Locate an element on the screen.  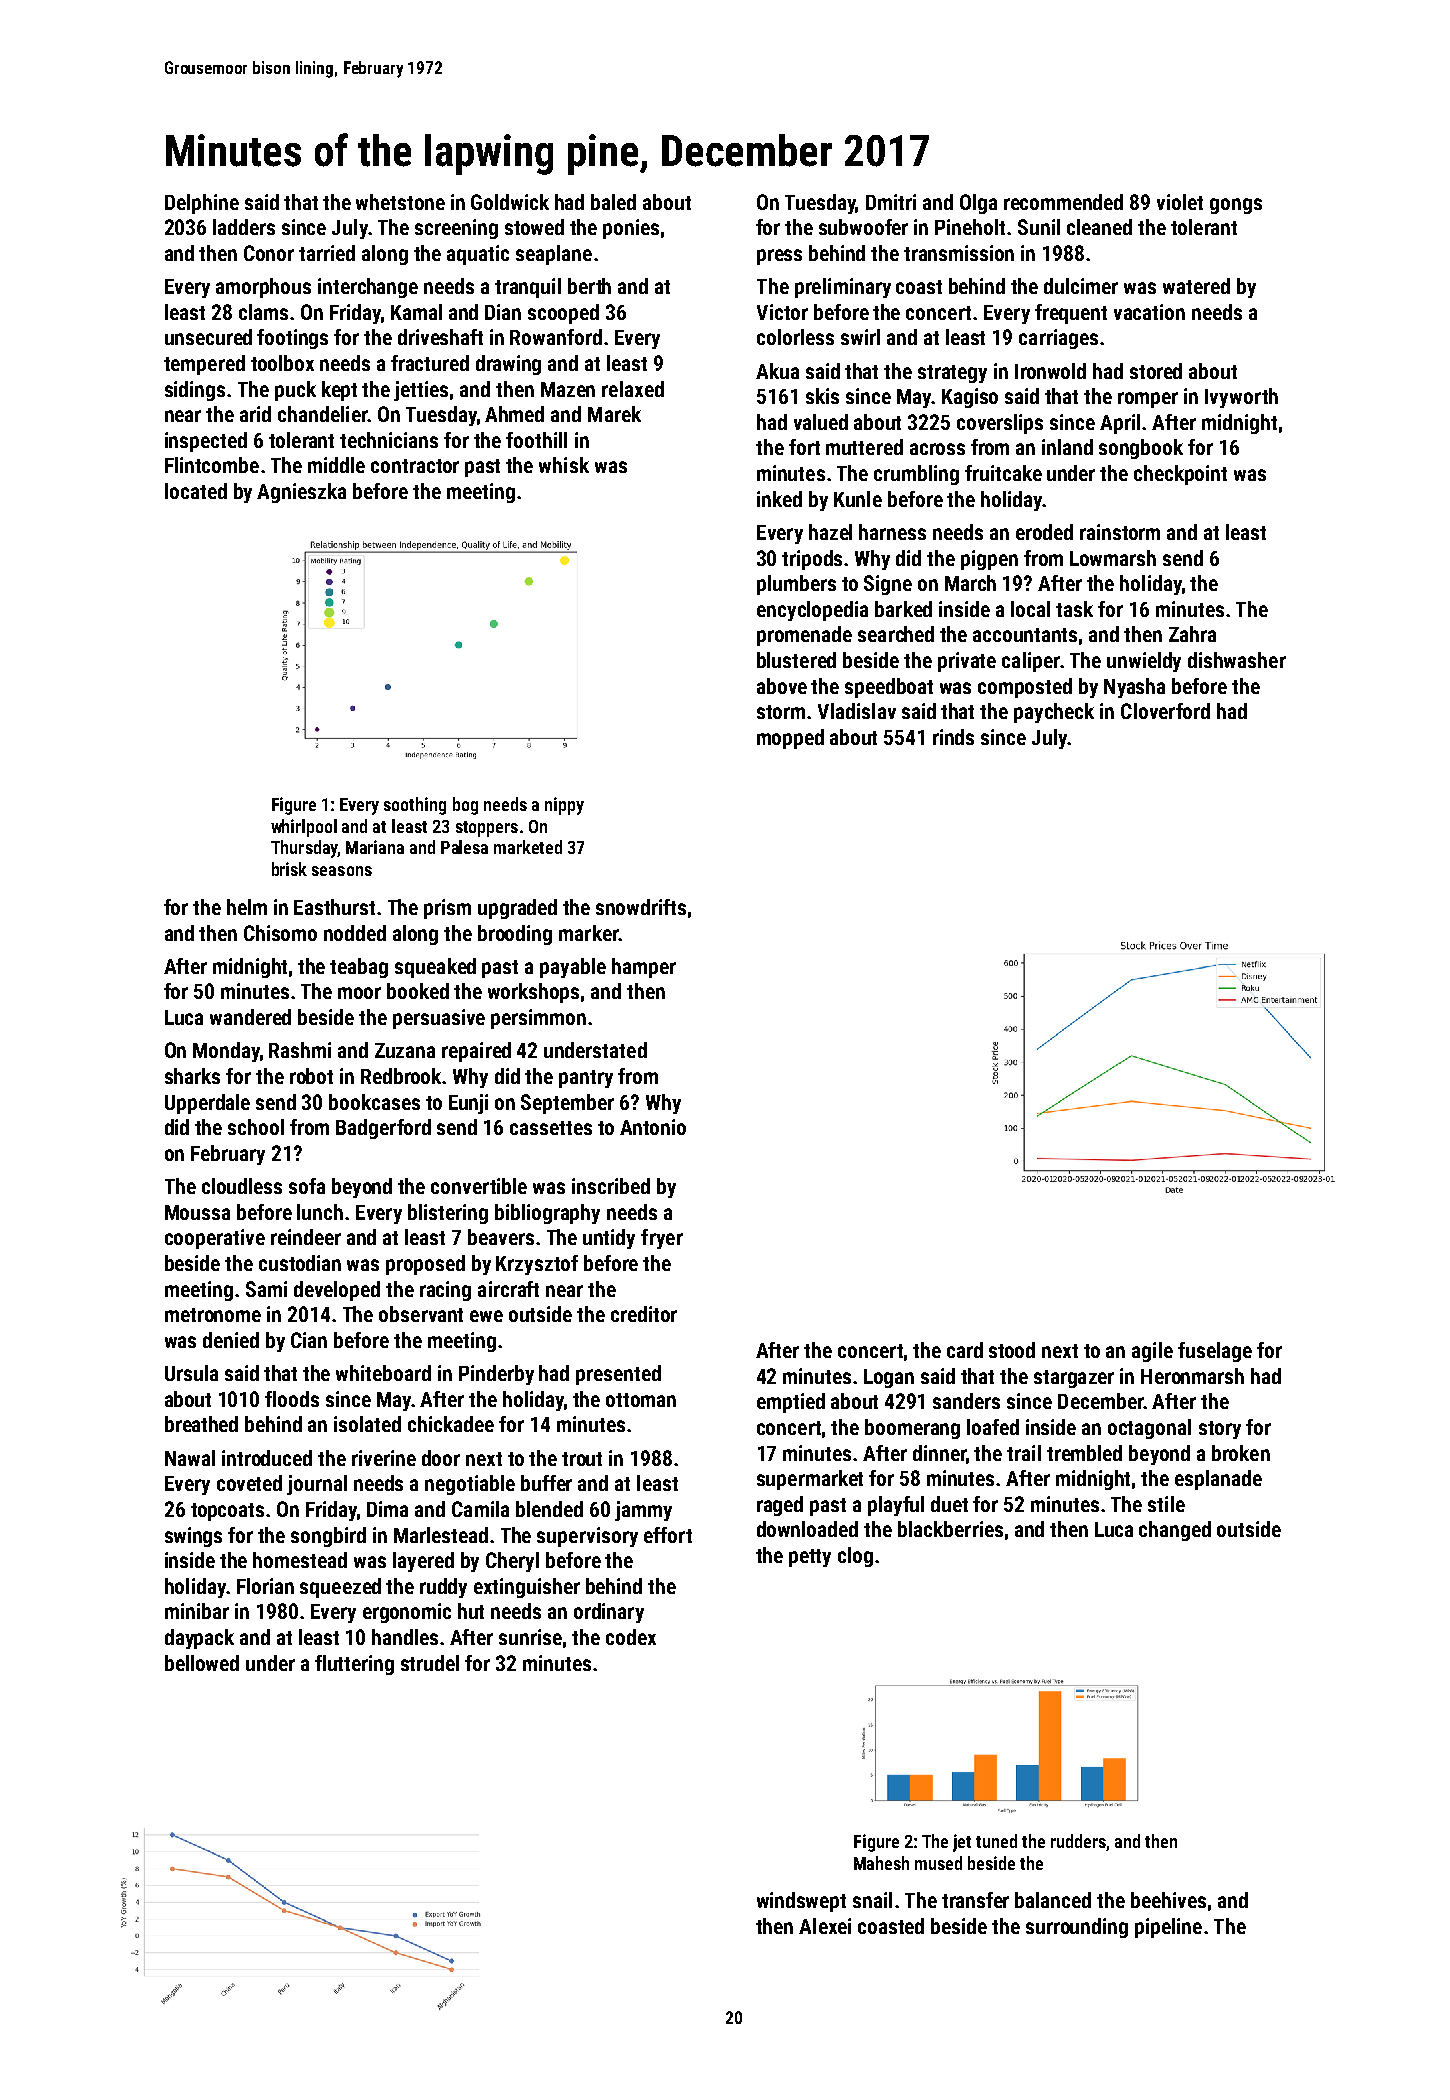
inland is located at coordinates (1067, 447).
